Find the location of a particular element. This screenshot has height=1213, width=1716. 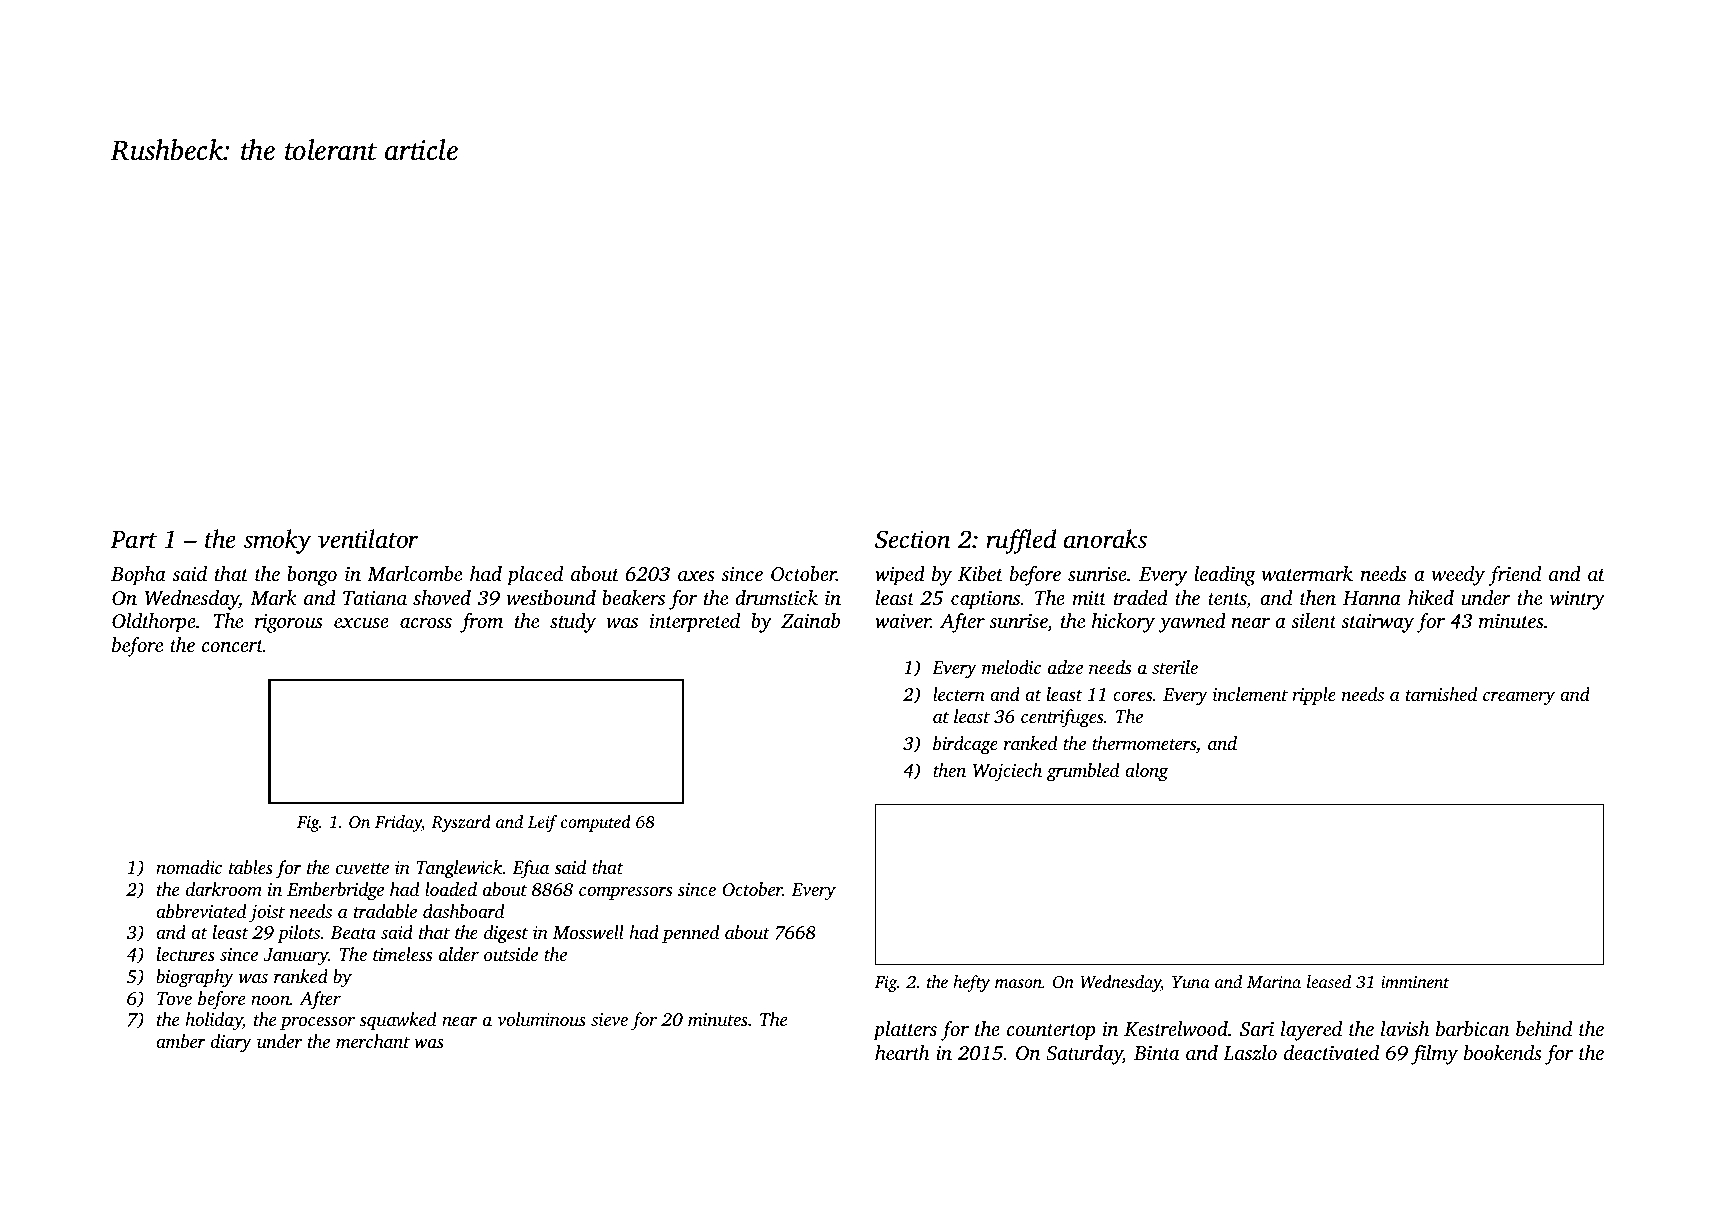

birdcage is located at coordinates (965, 745).
